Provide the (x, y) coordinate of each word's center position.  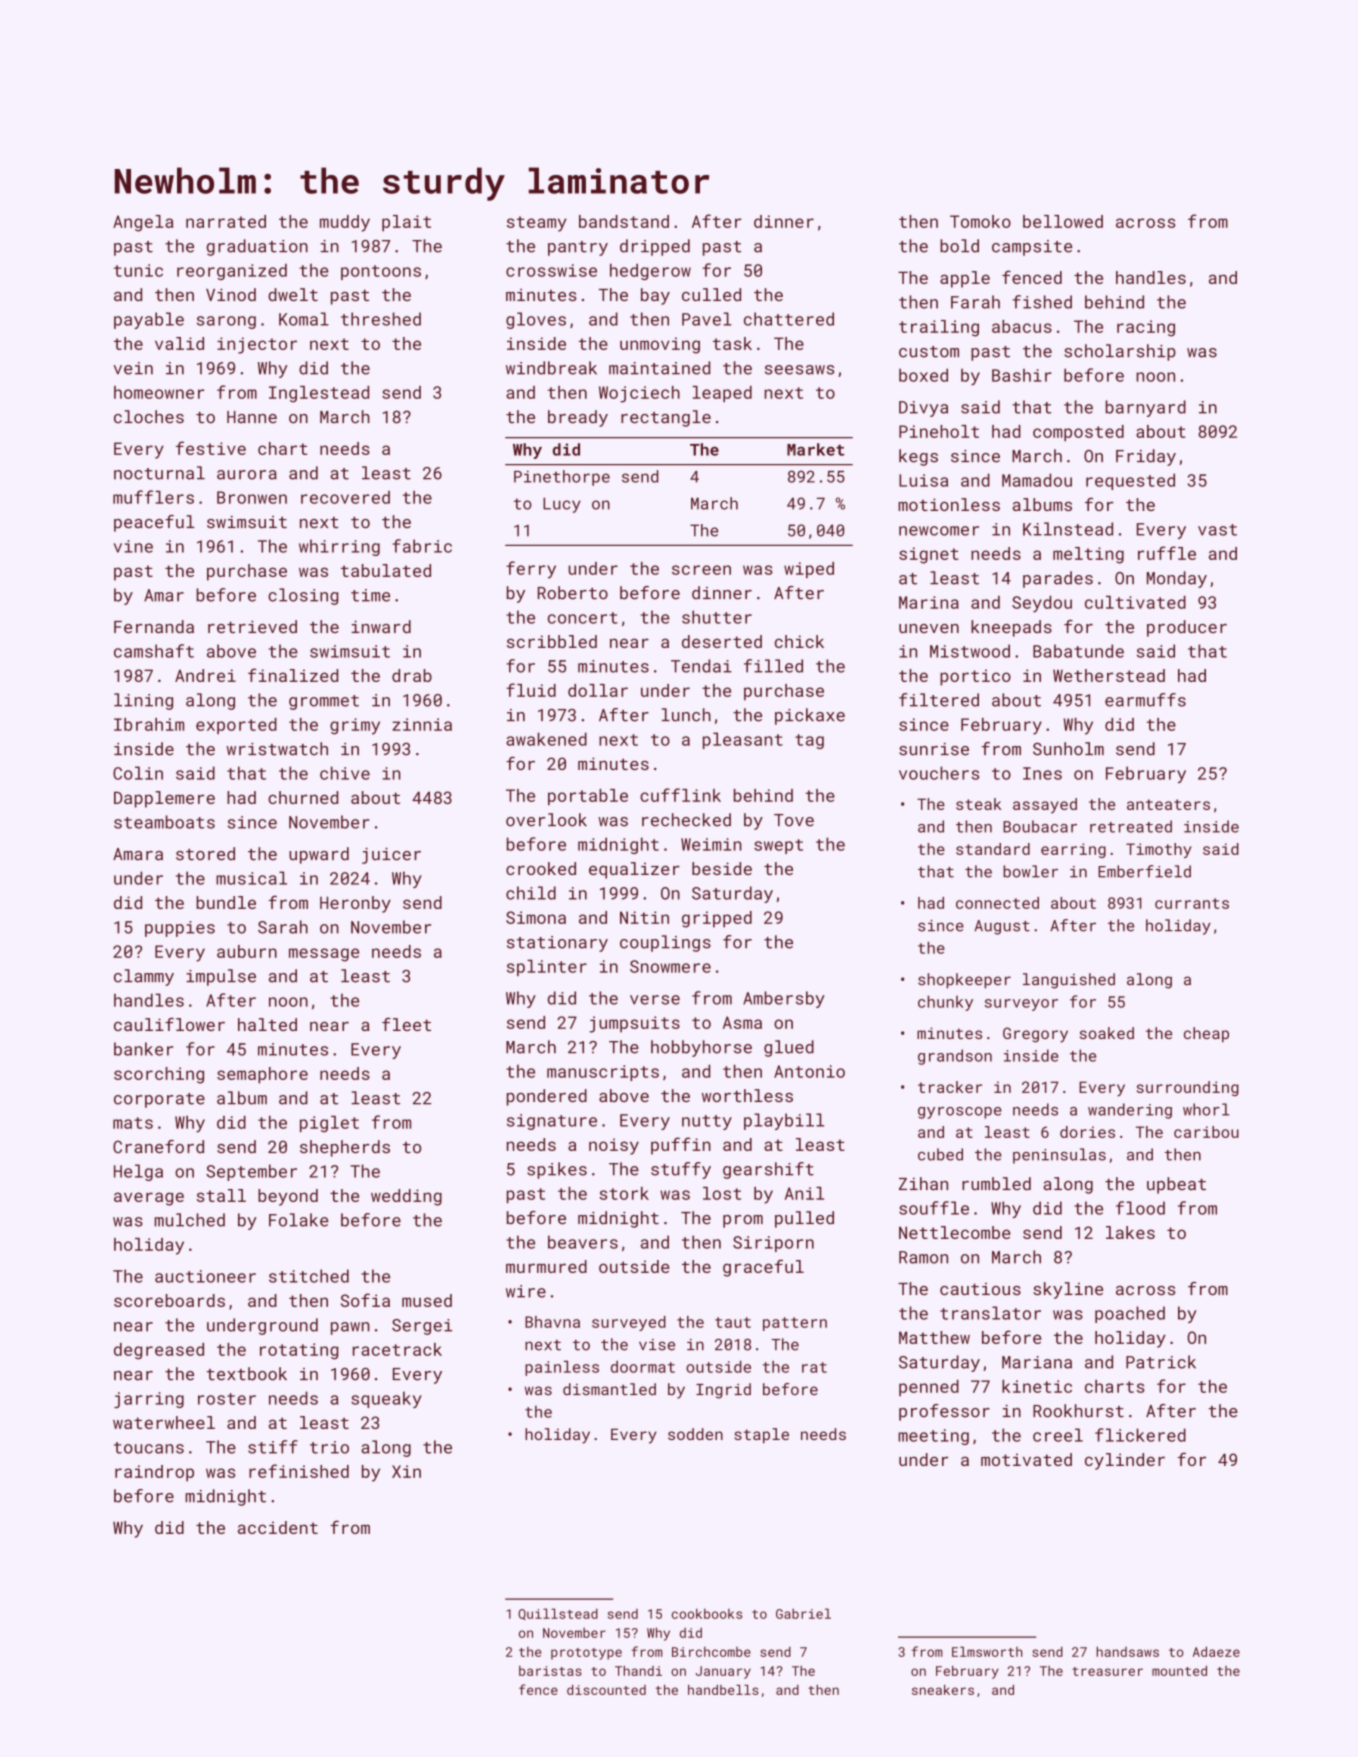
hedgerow (650, 271)
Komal (304, 319)
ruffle (1167, 553)
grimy (355, 726)
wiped (809, 570)
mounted (1179, 1670)
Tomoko (980, 221)
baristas (550, 1671)
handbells (723, 1690)
